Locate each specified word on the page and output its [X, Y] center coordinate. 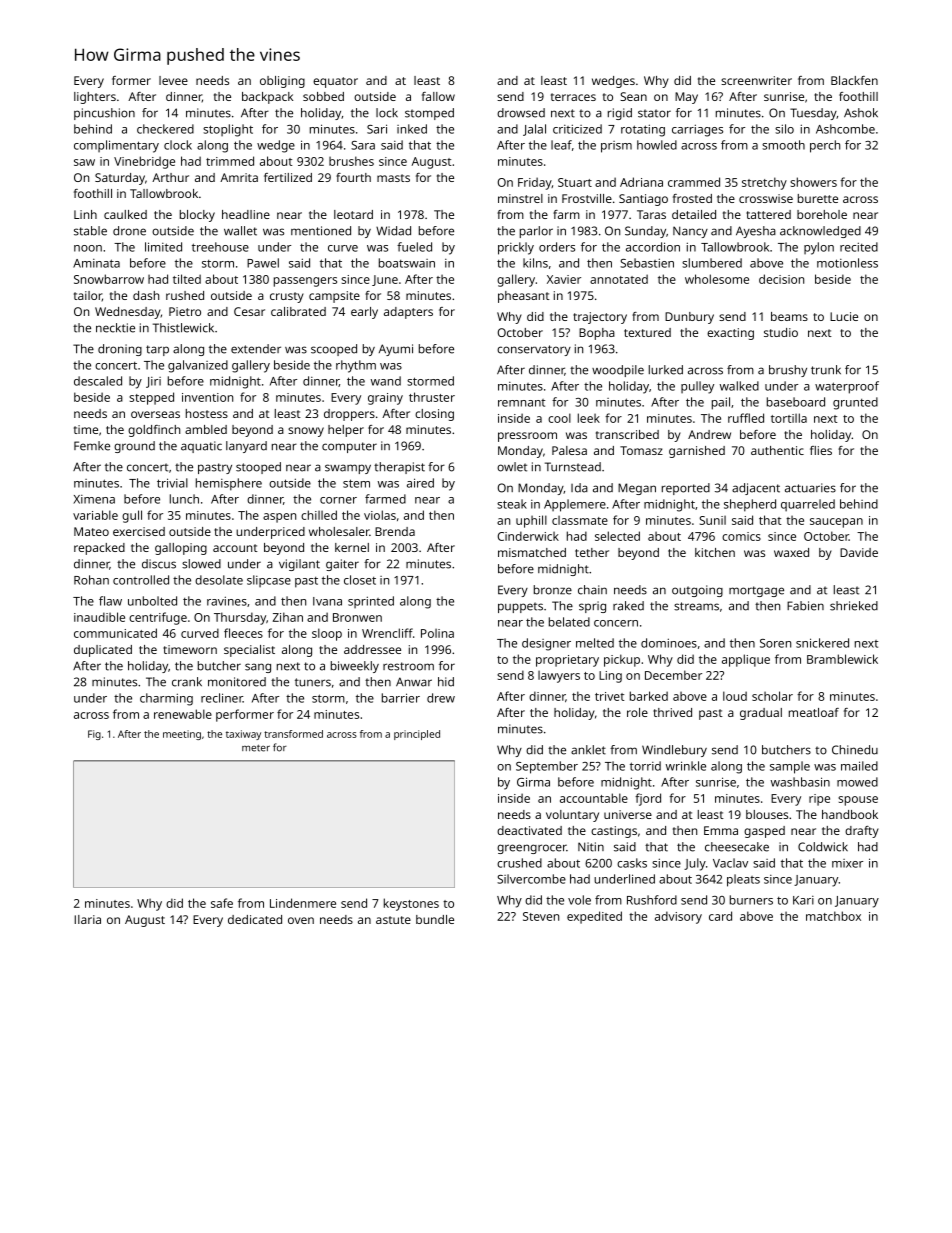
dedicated [255, 919]
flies [821, 450]
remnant [521, 403]
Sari [377, 129]
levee [173, 80]
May [686, 98]
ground [134, 447]
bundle [435, 919]
